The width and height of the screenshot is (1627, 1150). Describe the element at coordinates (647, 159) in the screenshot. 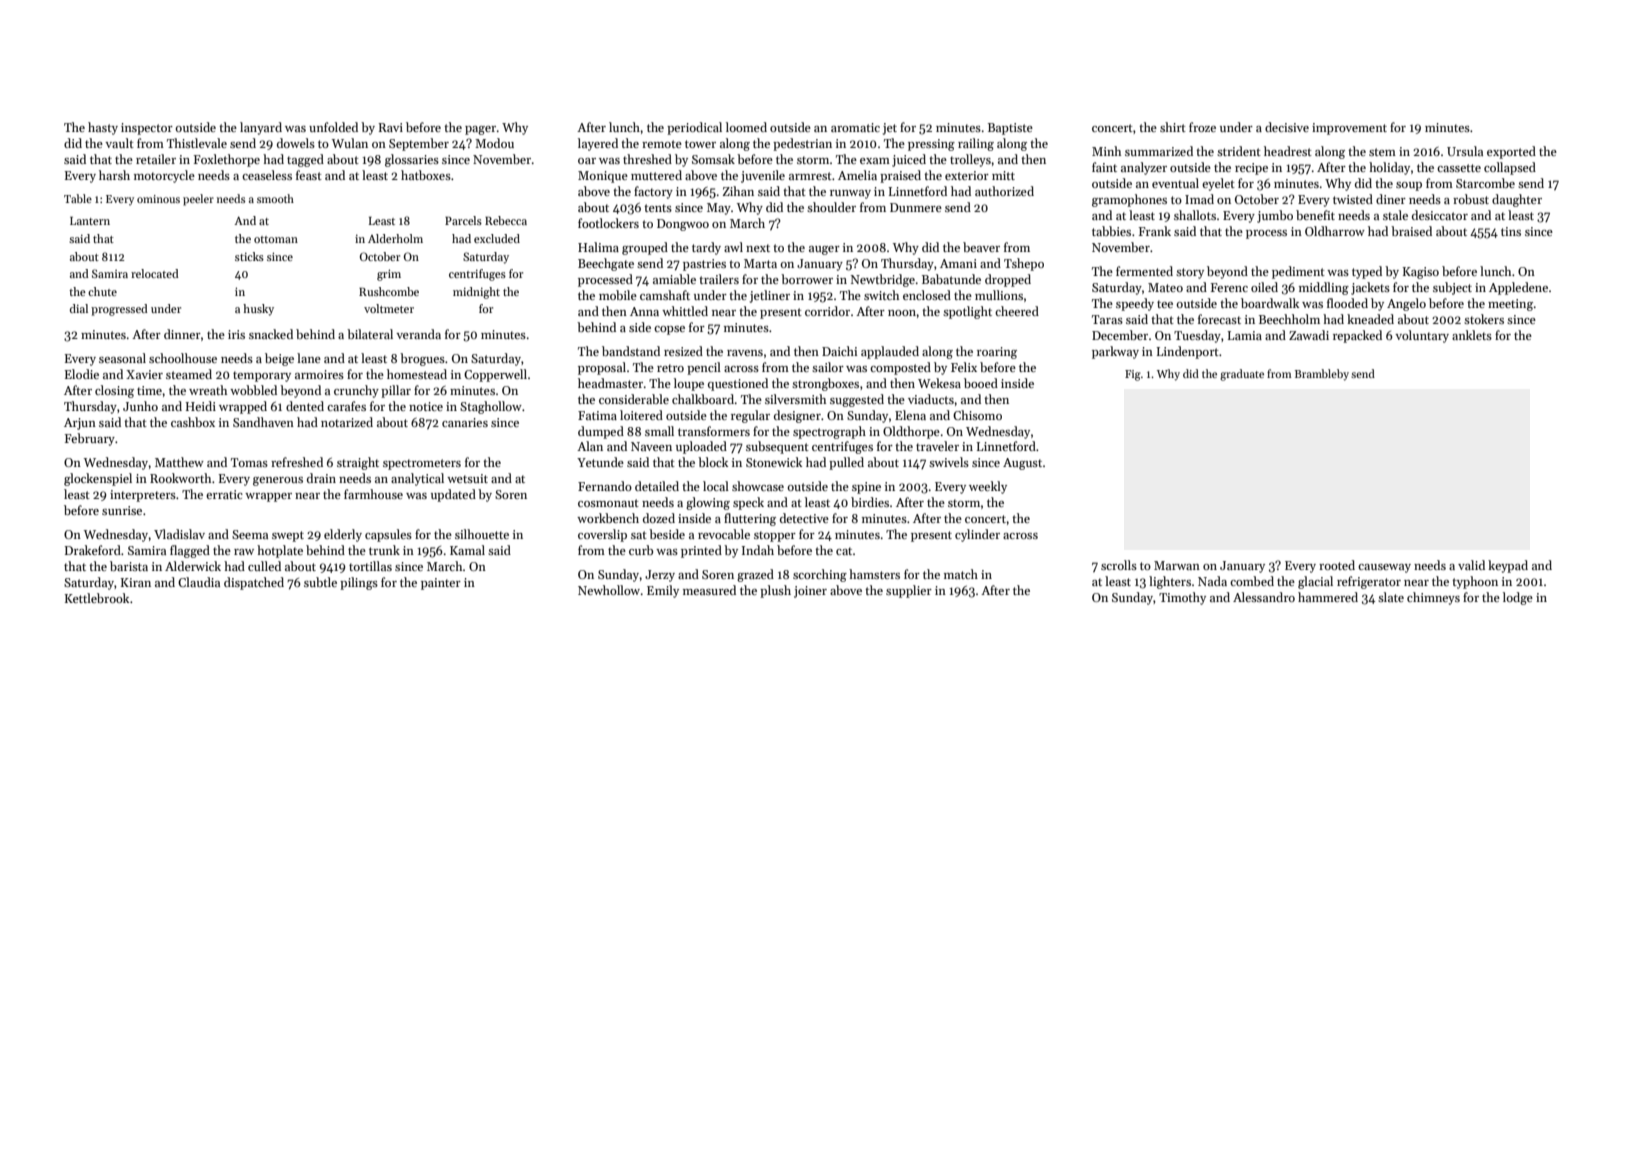

I see `threshed` at that location.
